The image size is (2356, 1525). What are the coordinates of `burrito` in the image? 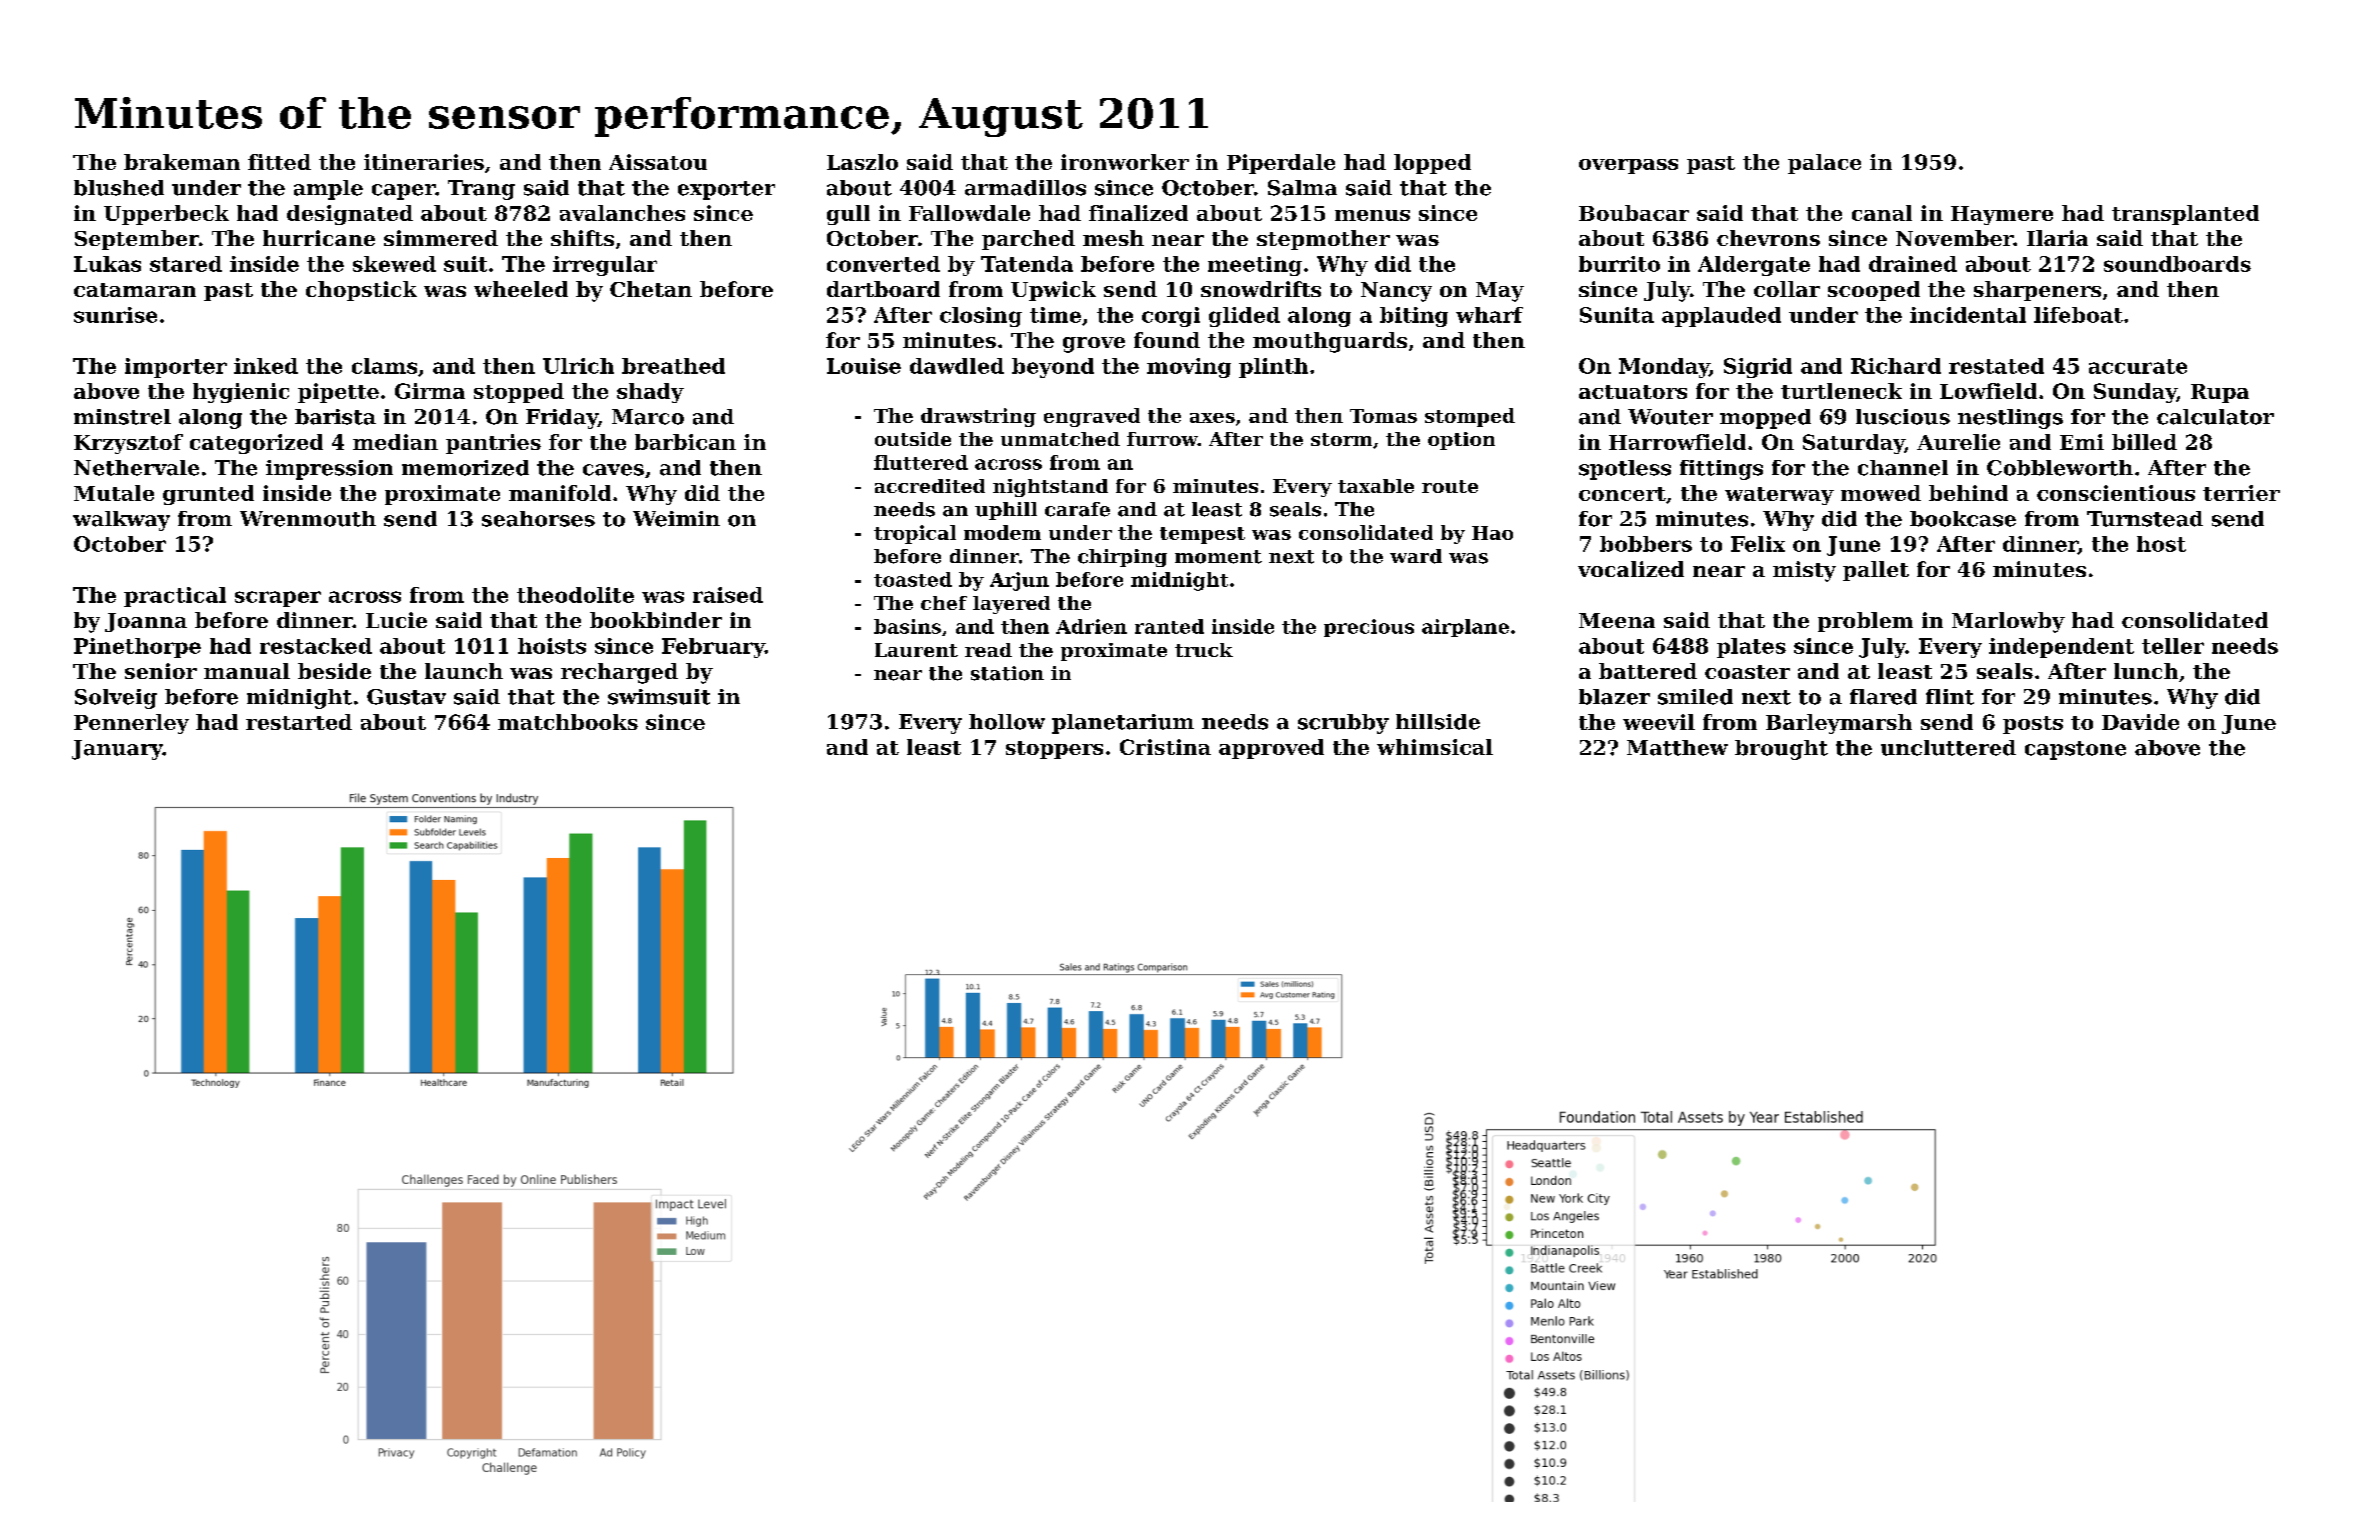 It's located at (1619, 264).
